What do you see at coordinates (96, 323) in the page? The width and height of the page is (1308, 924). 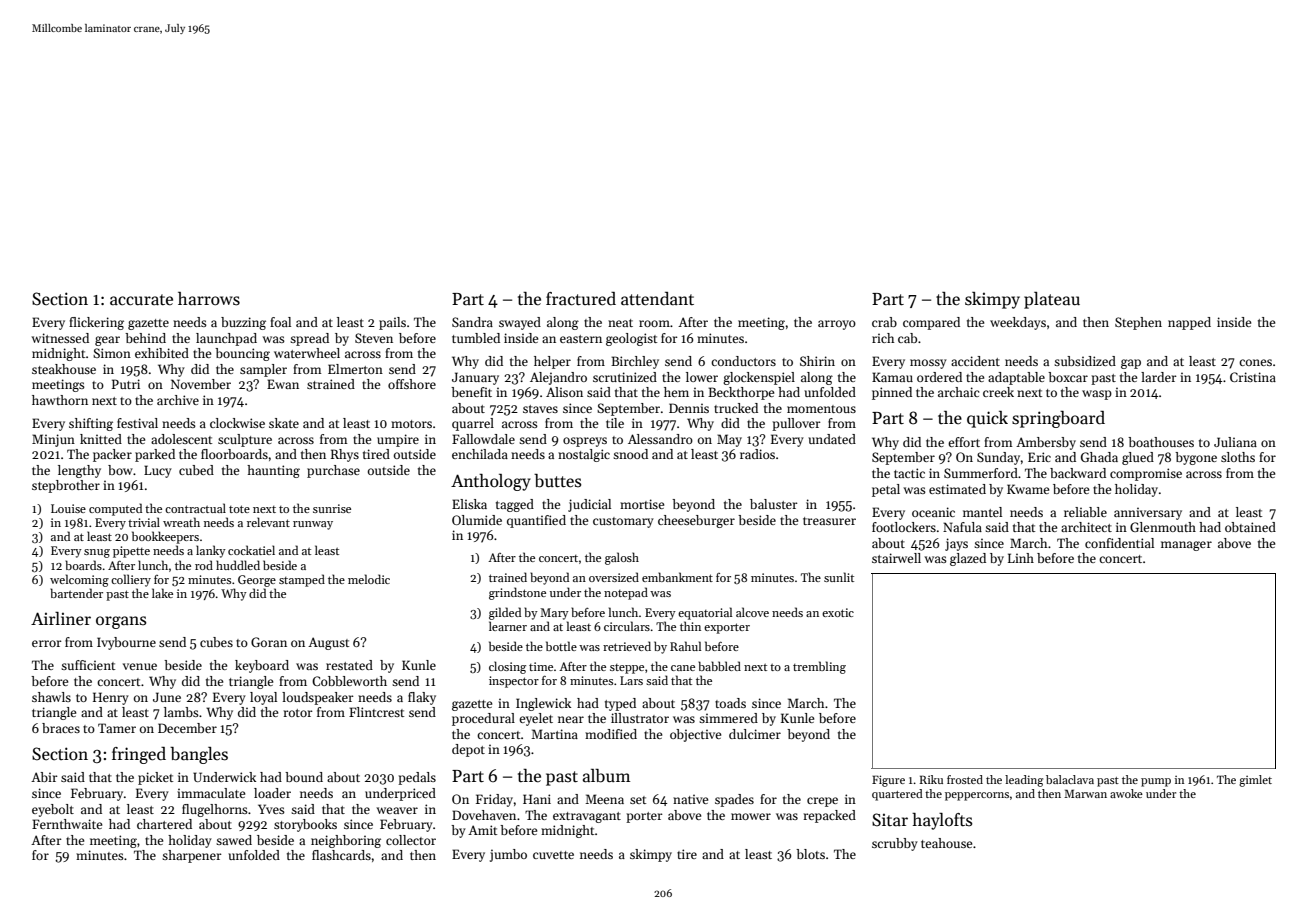 I see `flickering` at bounding box center [96, 323].
